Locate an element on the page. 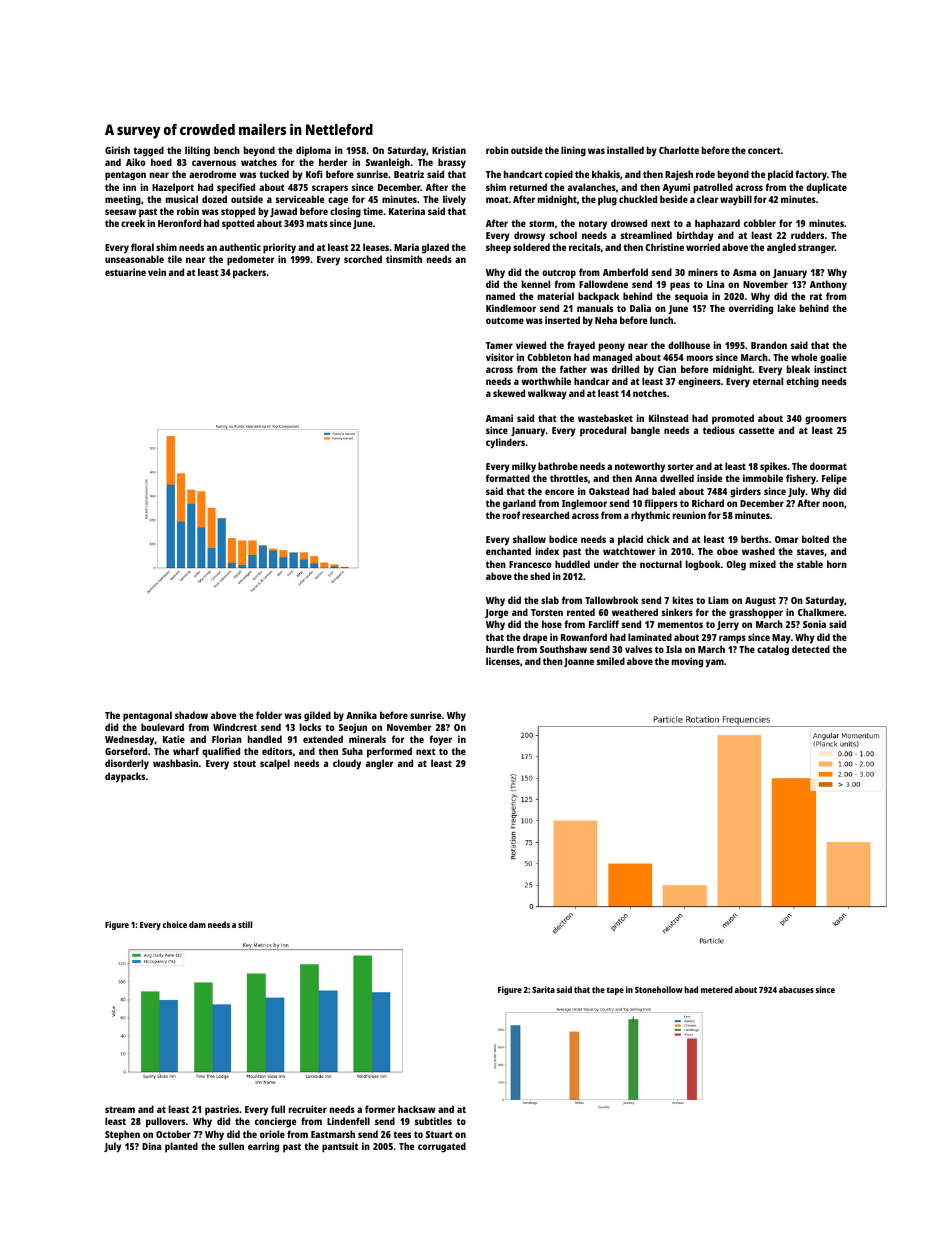  berths is located at coordinates (755, 539).
